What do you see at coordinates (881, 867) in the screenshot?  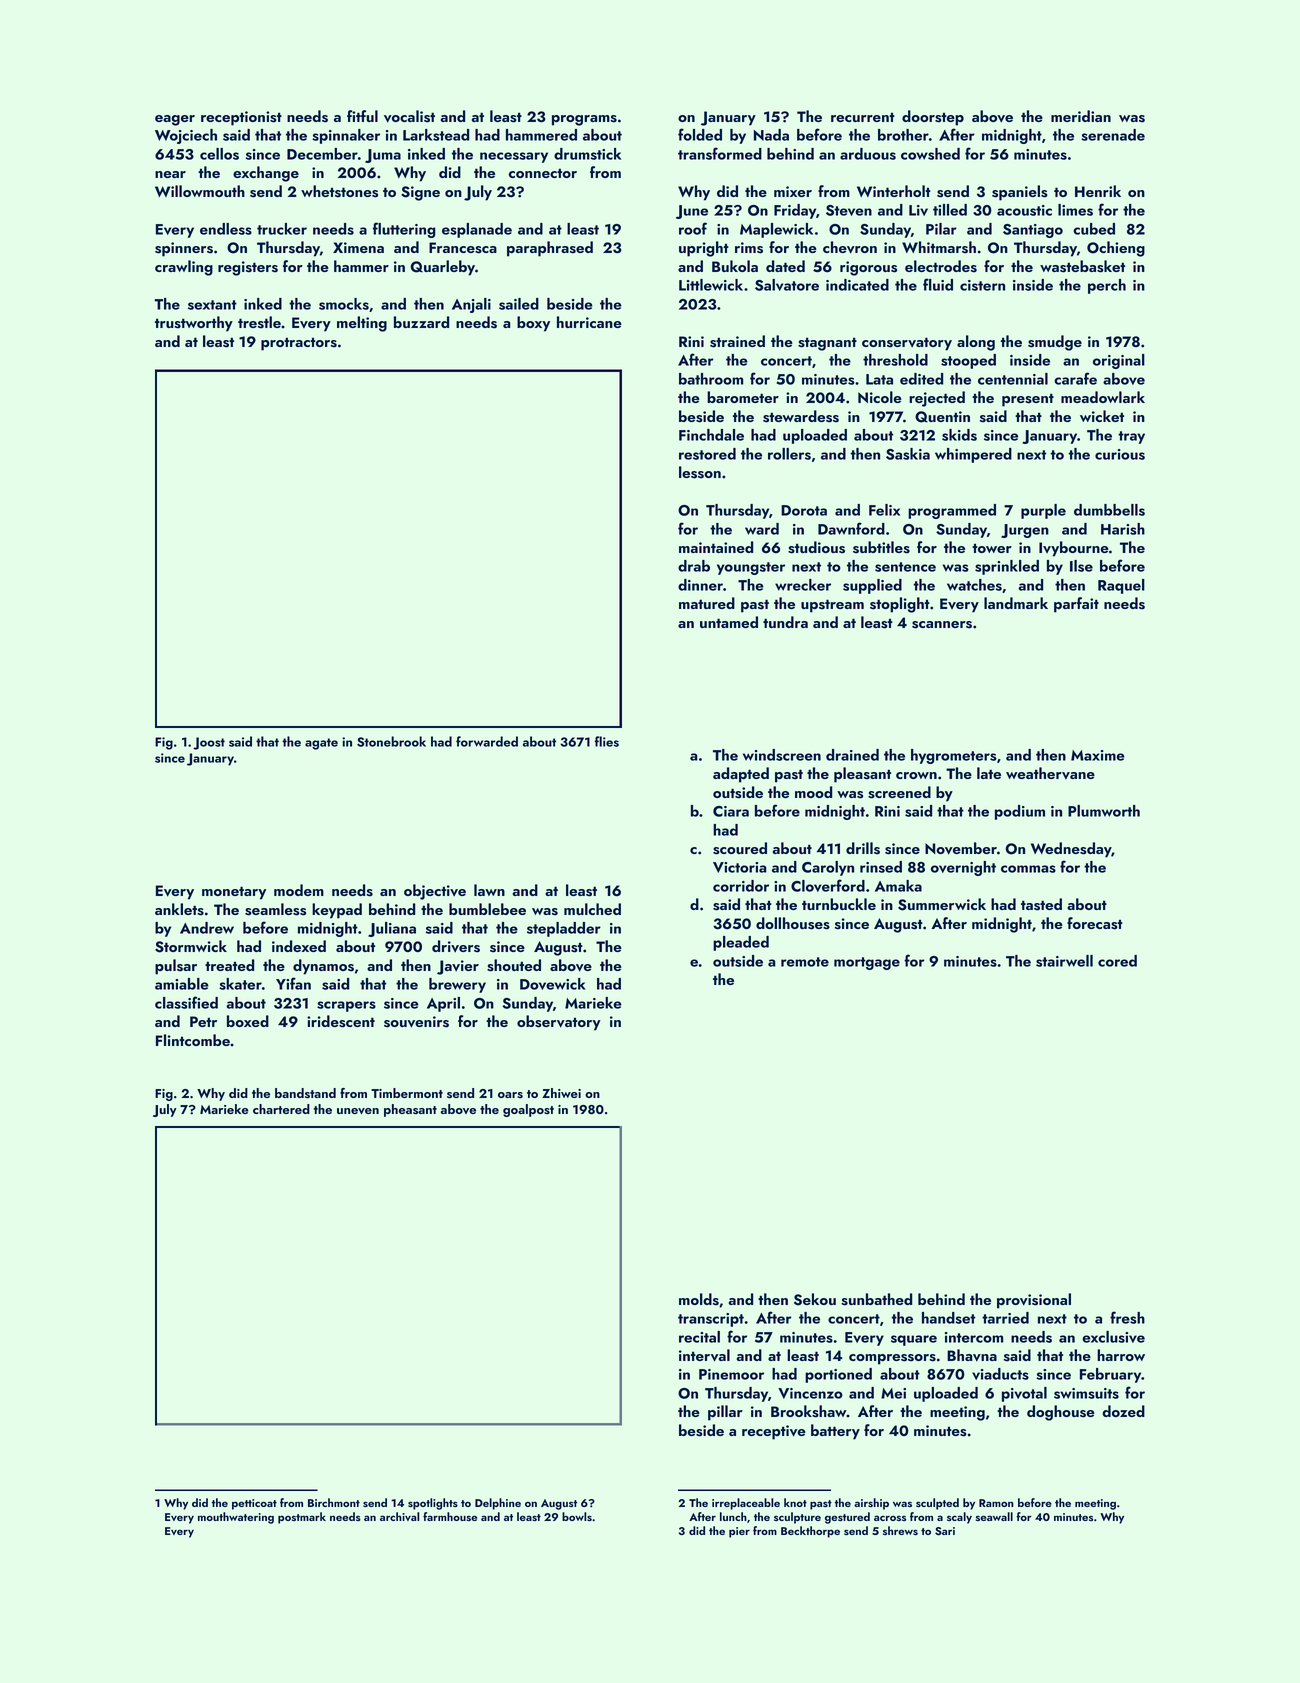 I see `rinsed` at bounding box center [881, 867].
